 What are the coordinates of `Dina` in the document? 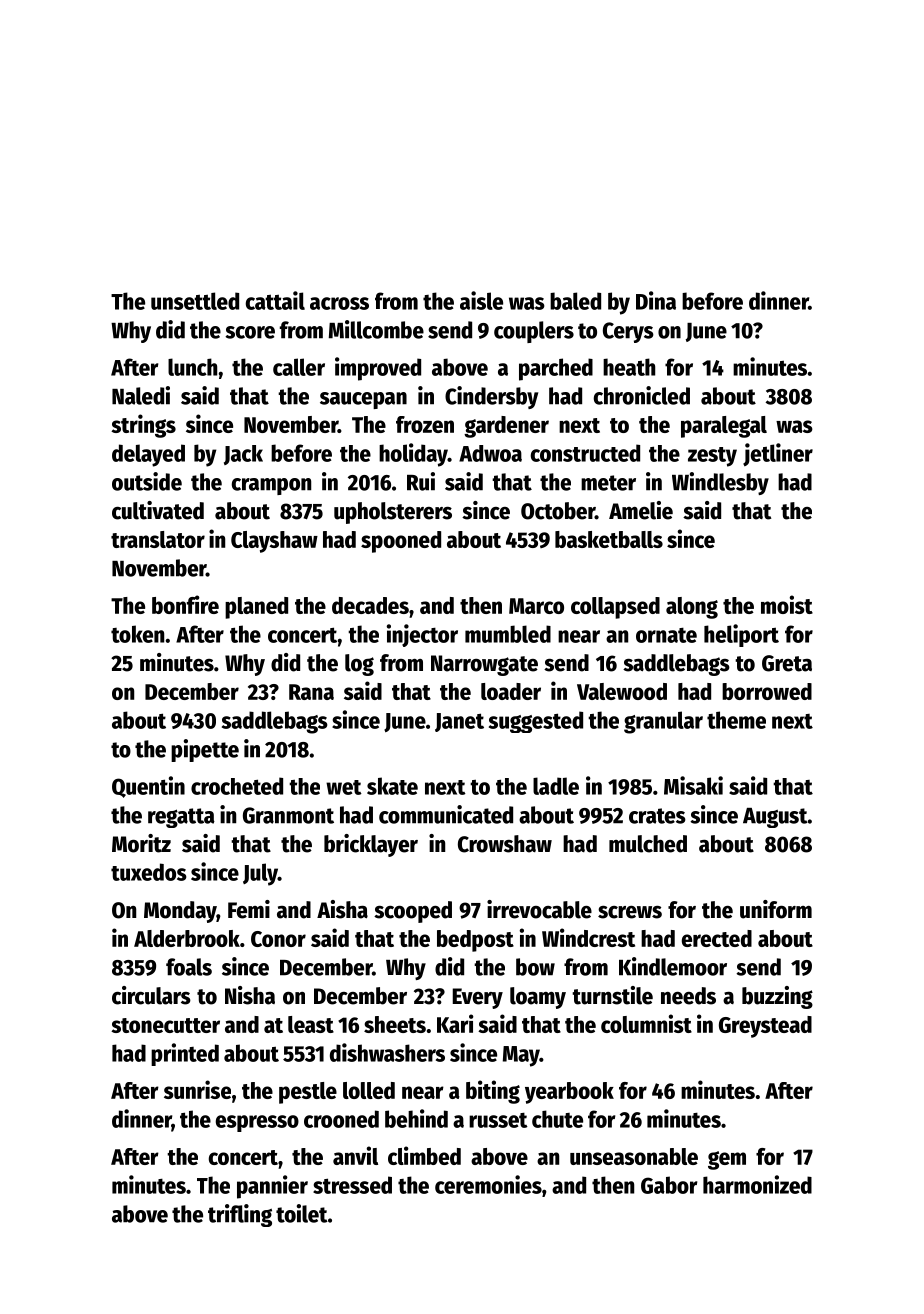 It's located at (656, 300).
